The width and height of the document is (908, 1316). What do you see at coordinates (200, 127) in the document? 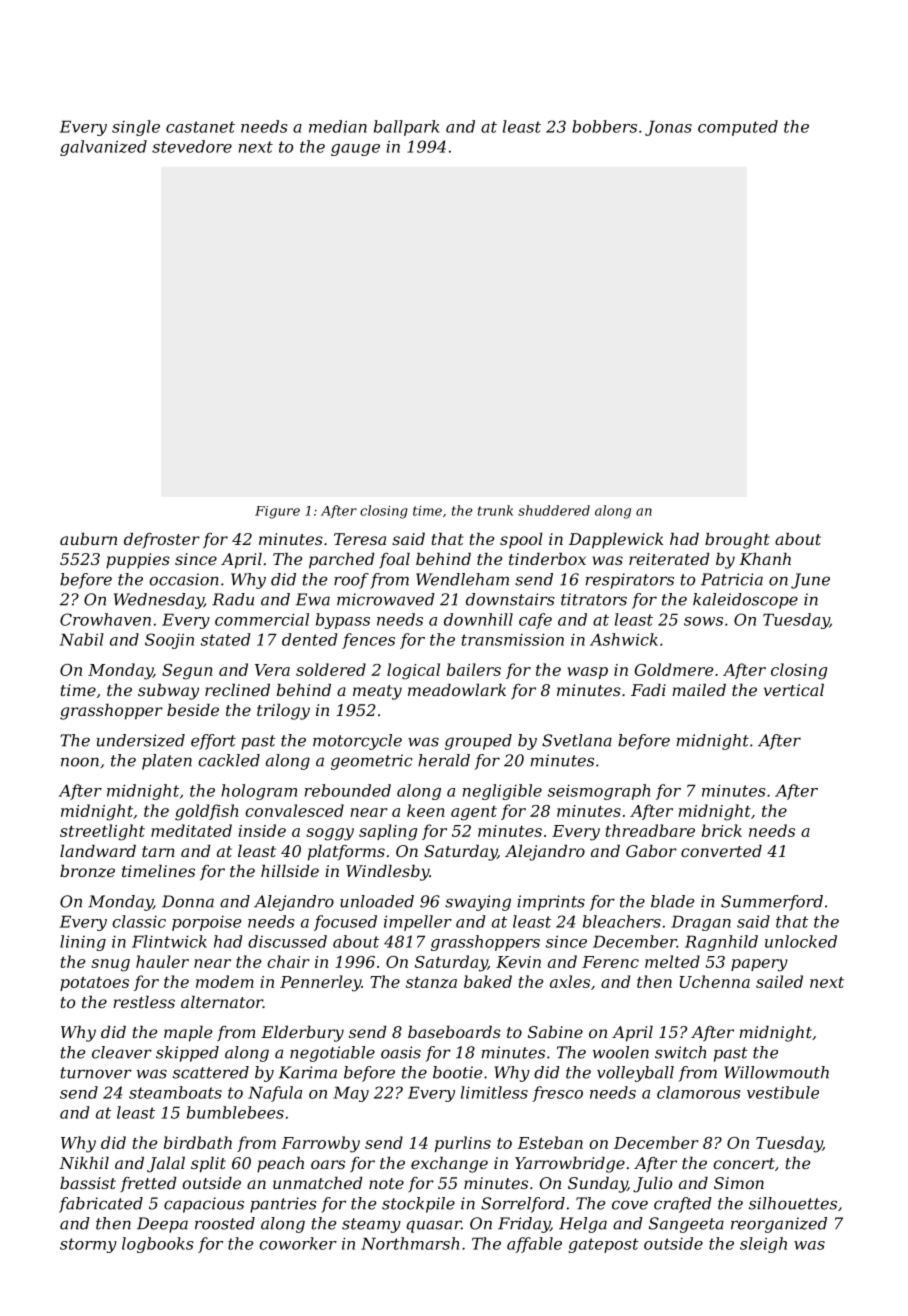
I see `castanet` at bounding box center [200, 127].
